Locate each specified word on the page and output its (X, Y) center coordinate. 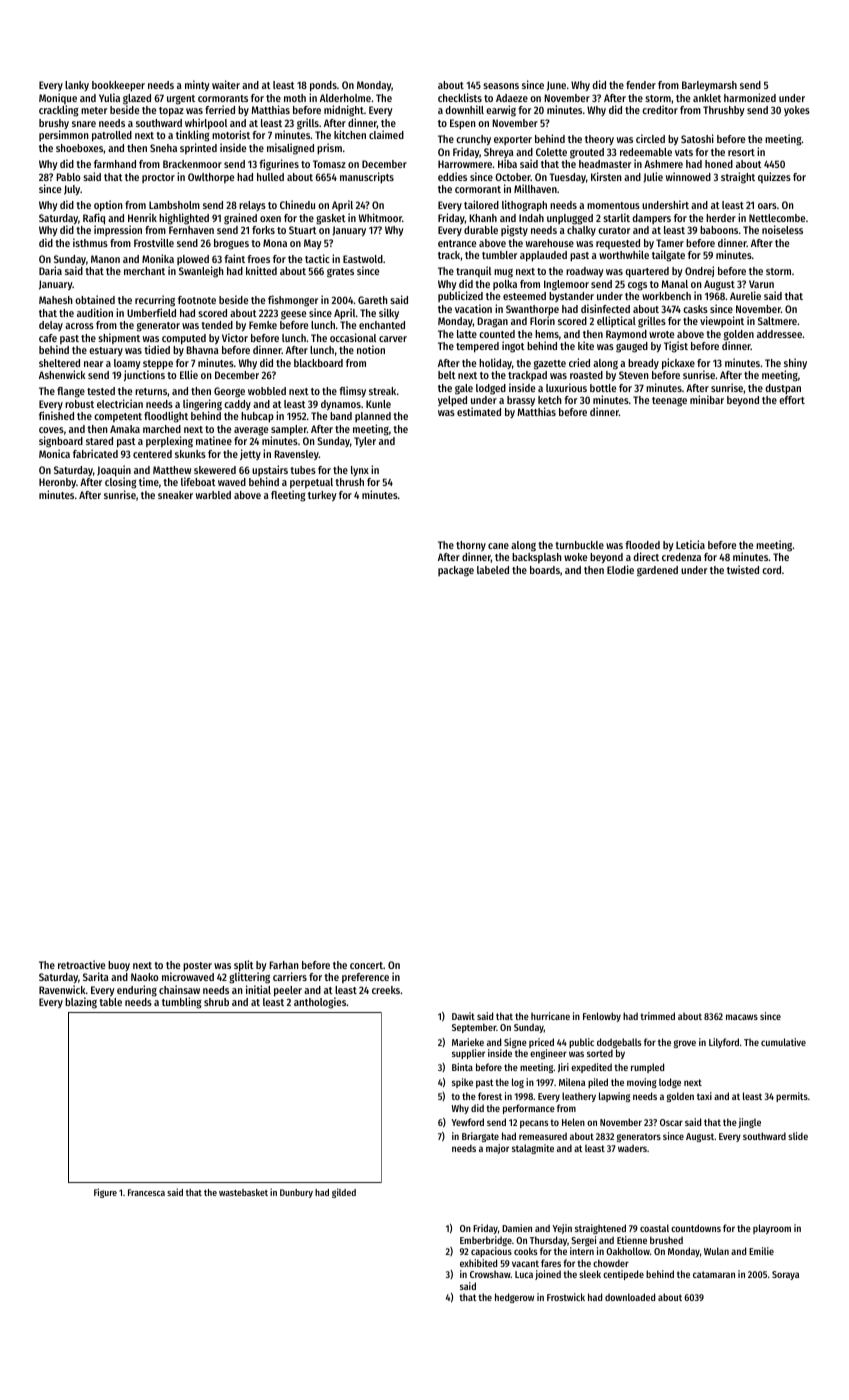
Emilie (761, 1251)
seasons (501, 86)
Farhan (284, 965)
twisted (743, 569)
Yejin (562, 1229)
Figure (105, 1193)
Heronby (57, 483)
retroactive (81, 964)
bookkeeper (118, 86)
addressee (779, 334)
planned (373, 417)
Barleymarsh (709, 86)
